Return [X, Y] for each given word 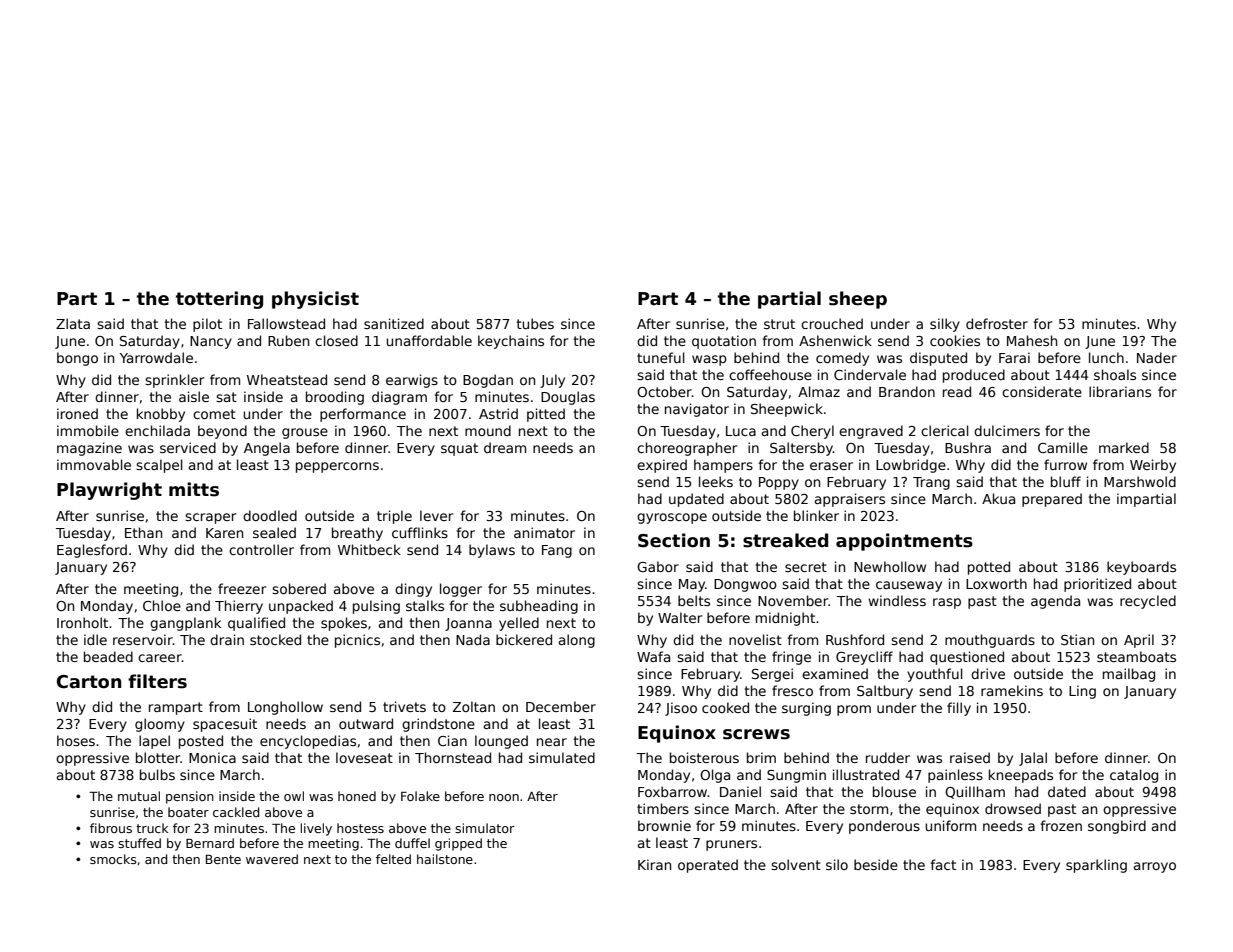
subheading [539, 607]
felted [393, 859]
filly [959, 709]
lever [436, 515]
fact [943, 864]
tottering [219, 300]
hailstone [445, 859]
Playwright [109, 491]
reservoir [143, 639]
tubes [535, 323]
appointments [904, 542]
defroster [997, 323]
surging [806, 709]
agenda [1055, 602]
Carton [89, 682]
